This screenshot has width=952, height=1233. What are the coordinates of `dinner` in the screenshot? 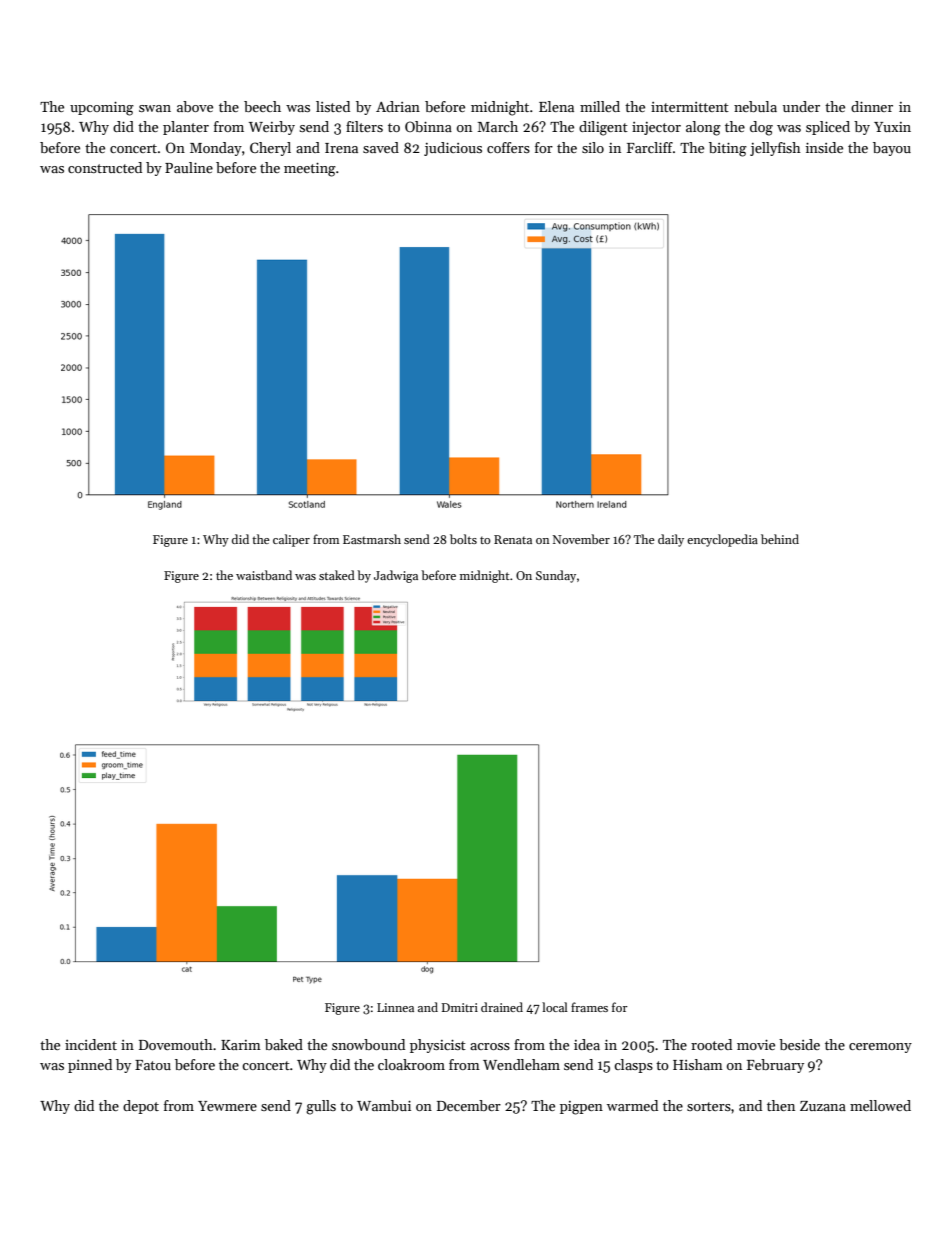 It's located at (872, 106).
